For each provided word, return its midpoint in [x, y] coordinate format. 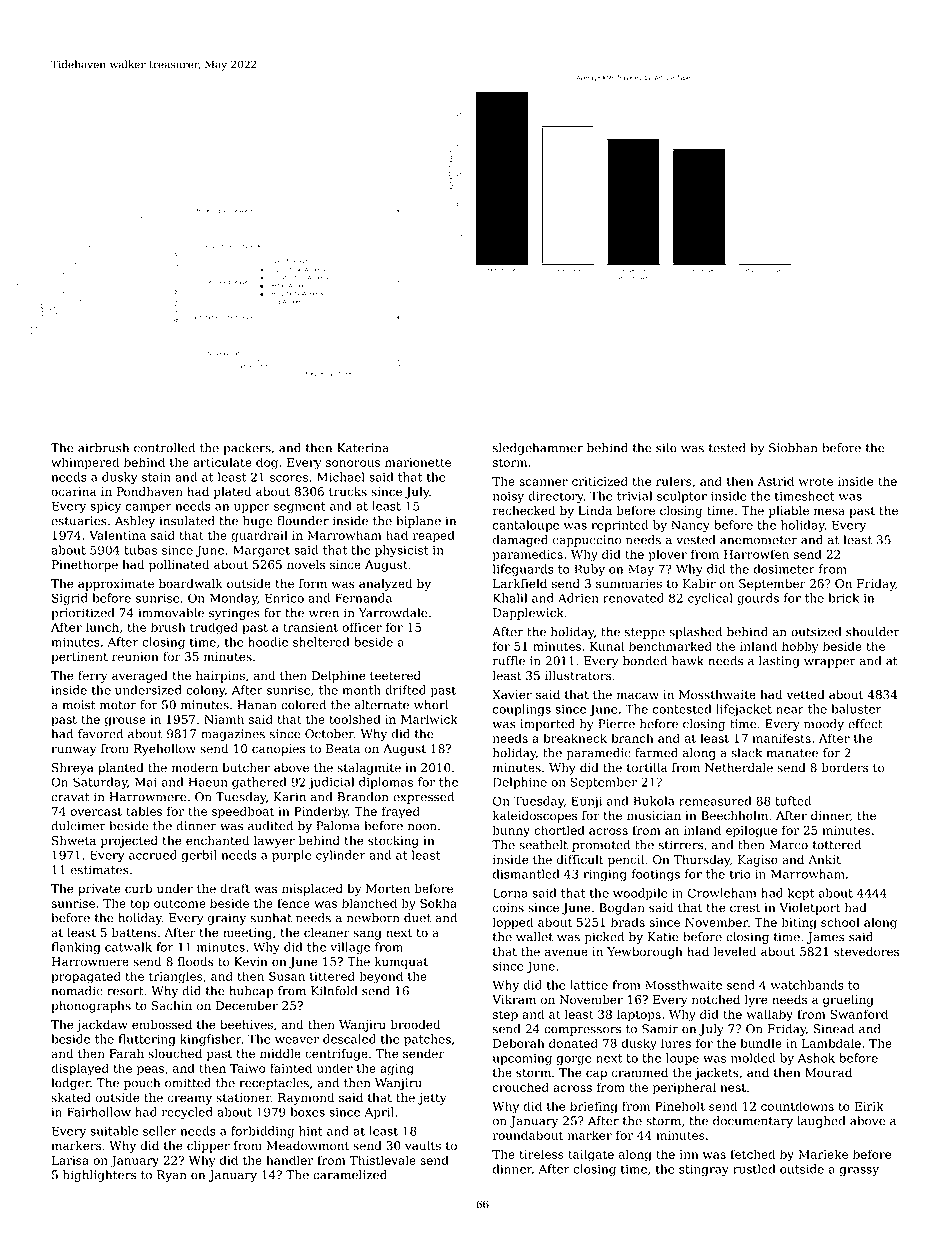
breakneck [575, 738]
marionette [418, 462]
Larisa [70, 1160]
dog [267, 463]
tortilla [647, 768]
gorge [574, 1061]
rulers [674, 481]
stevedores [866, 952]
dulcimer [78, 826]
